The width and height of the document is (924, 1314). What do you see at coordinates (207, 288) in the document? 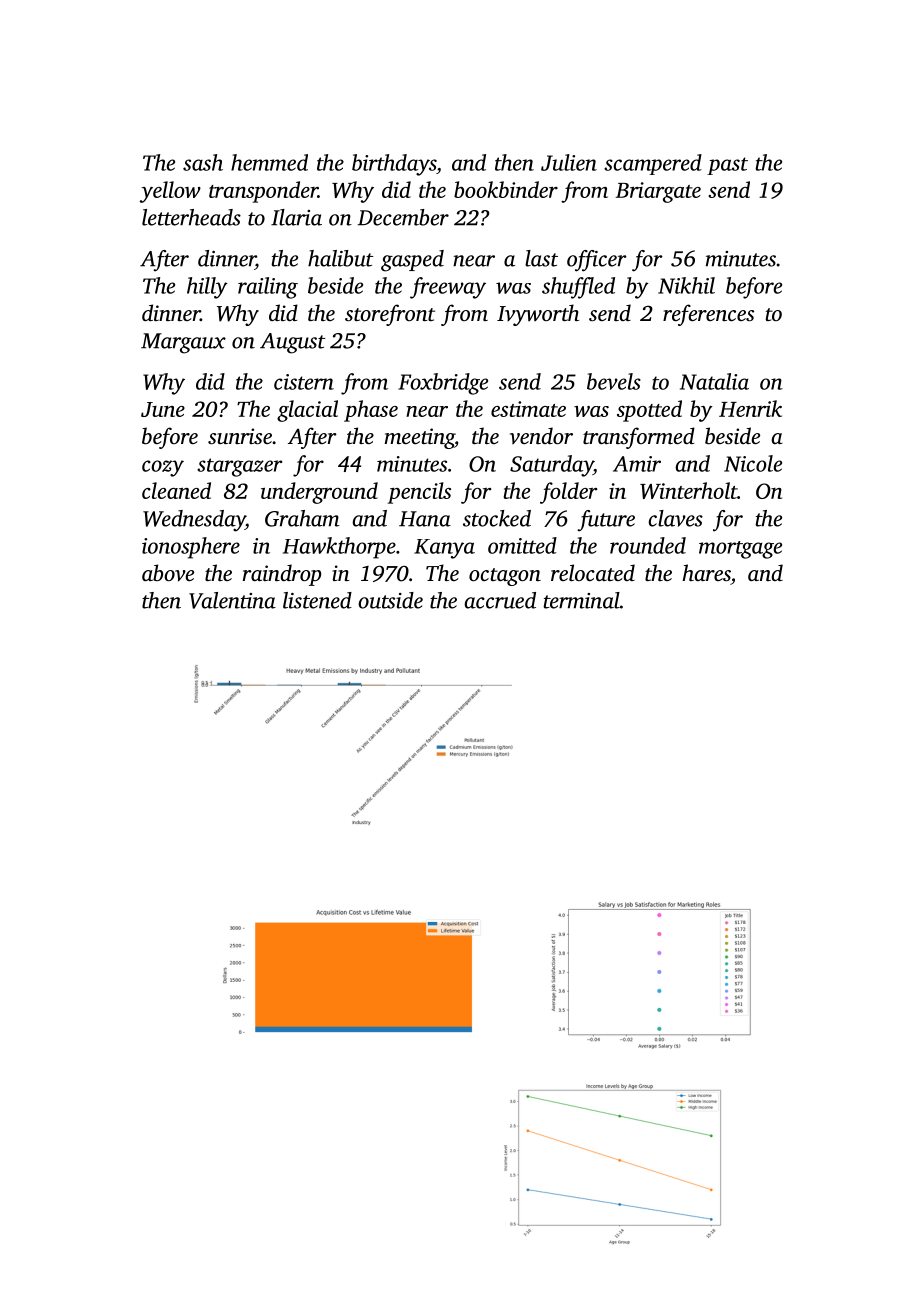
I see `hilly` at bounding box center [207, 288].
